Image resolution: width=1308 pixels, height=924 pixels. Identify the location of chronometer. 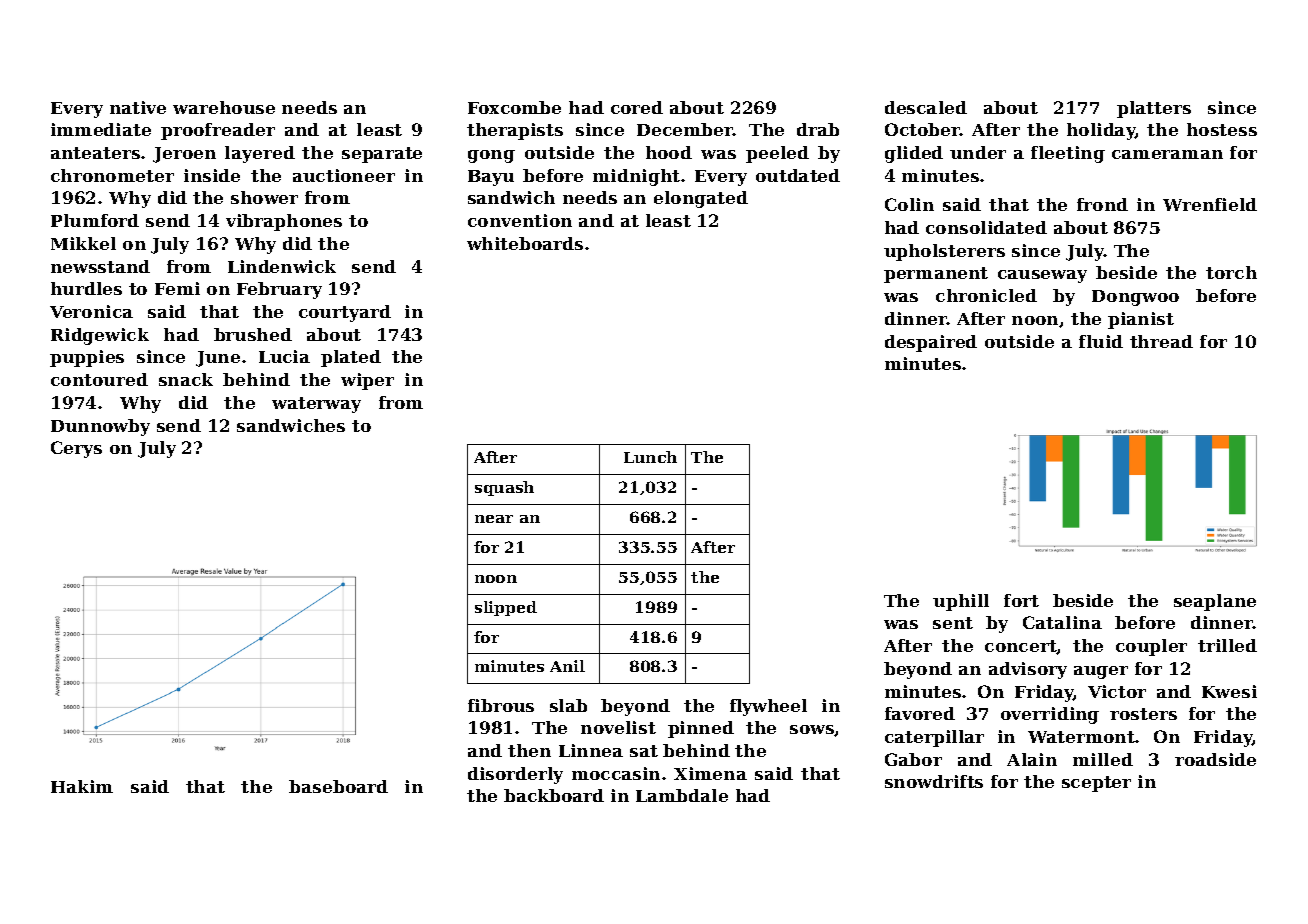
(112, 175).
